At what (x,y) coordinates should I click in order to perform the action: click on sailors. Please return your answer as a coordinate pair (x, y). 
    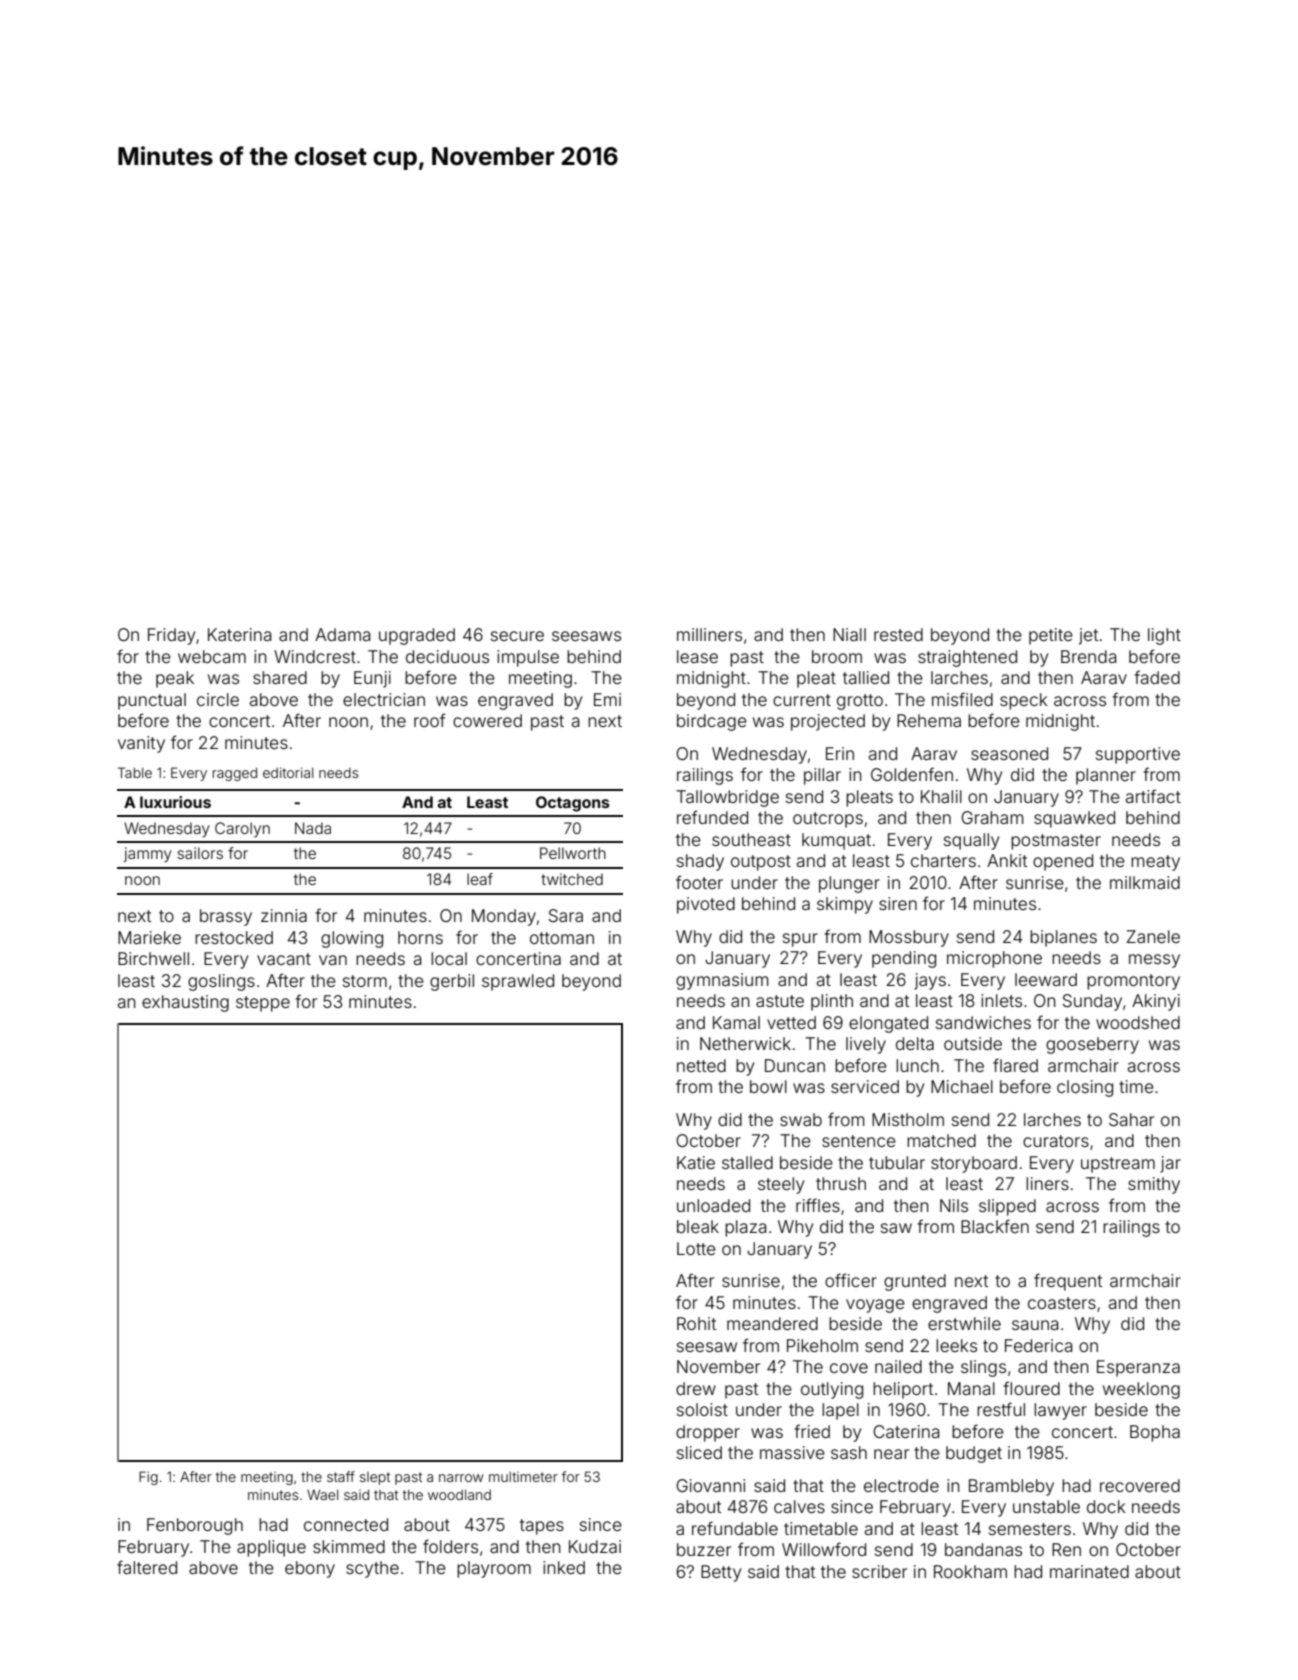
    Looking at the image, I should click on (200, 853).
